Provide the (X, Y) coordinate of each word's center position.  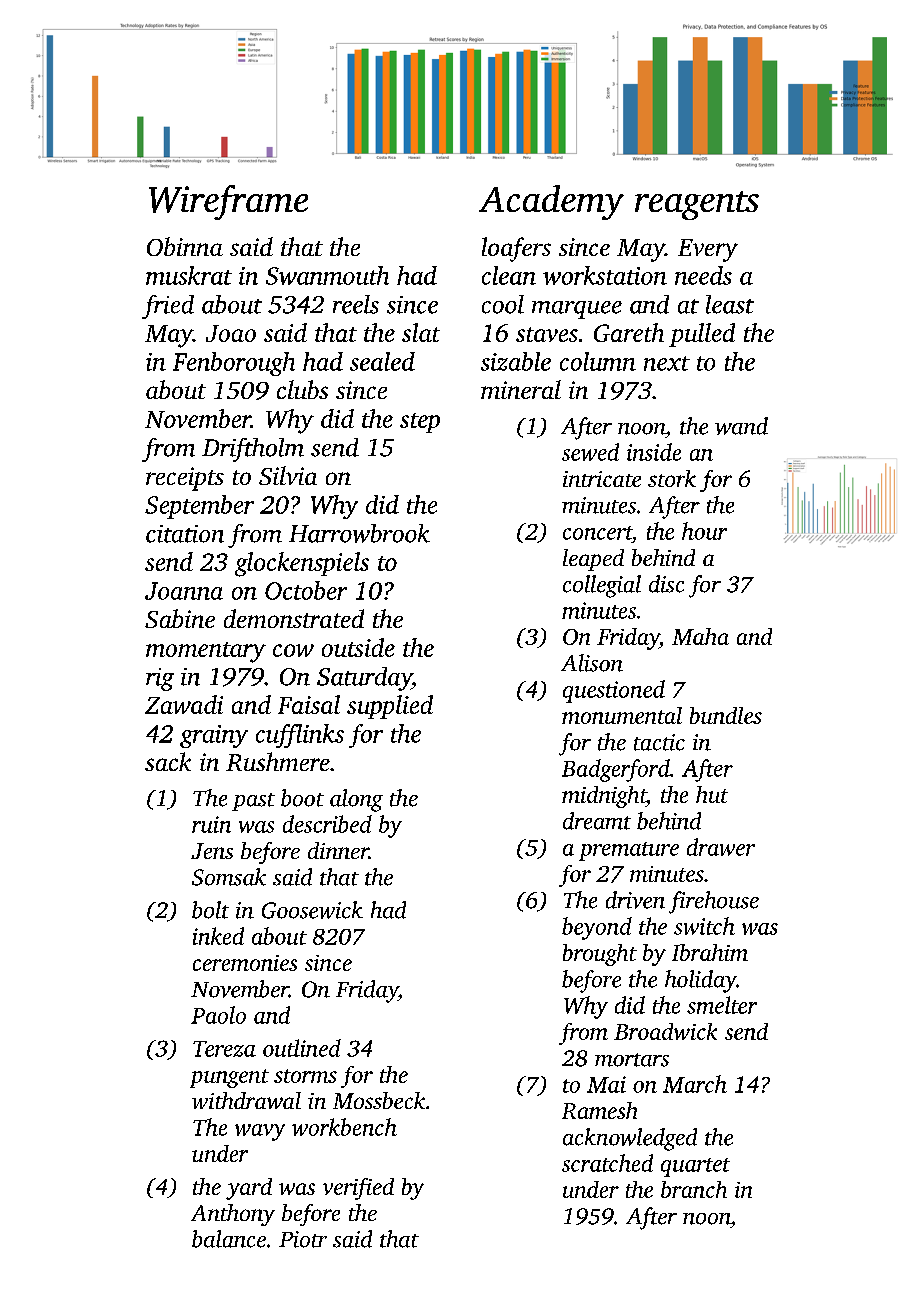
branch (694, 1189)
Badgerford (616, 770)
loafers (516, 249)
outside (358, 647)
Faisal (309, 704)
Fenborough (234, 364)
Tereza (224, 1049)
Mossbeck (379, 1100)
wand (741, 426)
